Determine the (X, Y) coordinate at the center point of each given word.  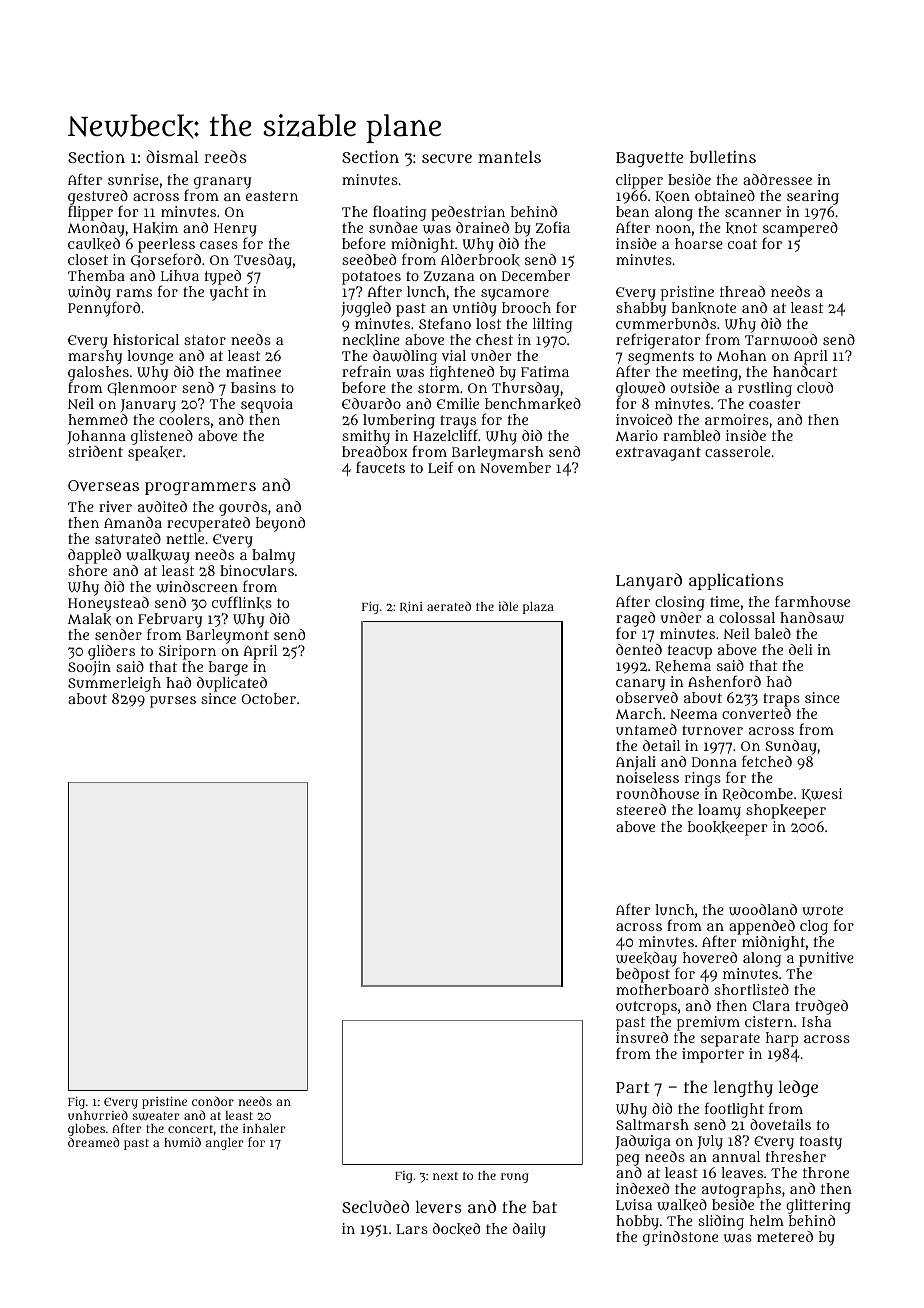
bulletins (723, 156)
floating (399, 213)
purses (173, 702)
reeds (225, 156)
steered (641, 809)
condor (213, 1101)
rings (703, 779)
